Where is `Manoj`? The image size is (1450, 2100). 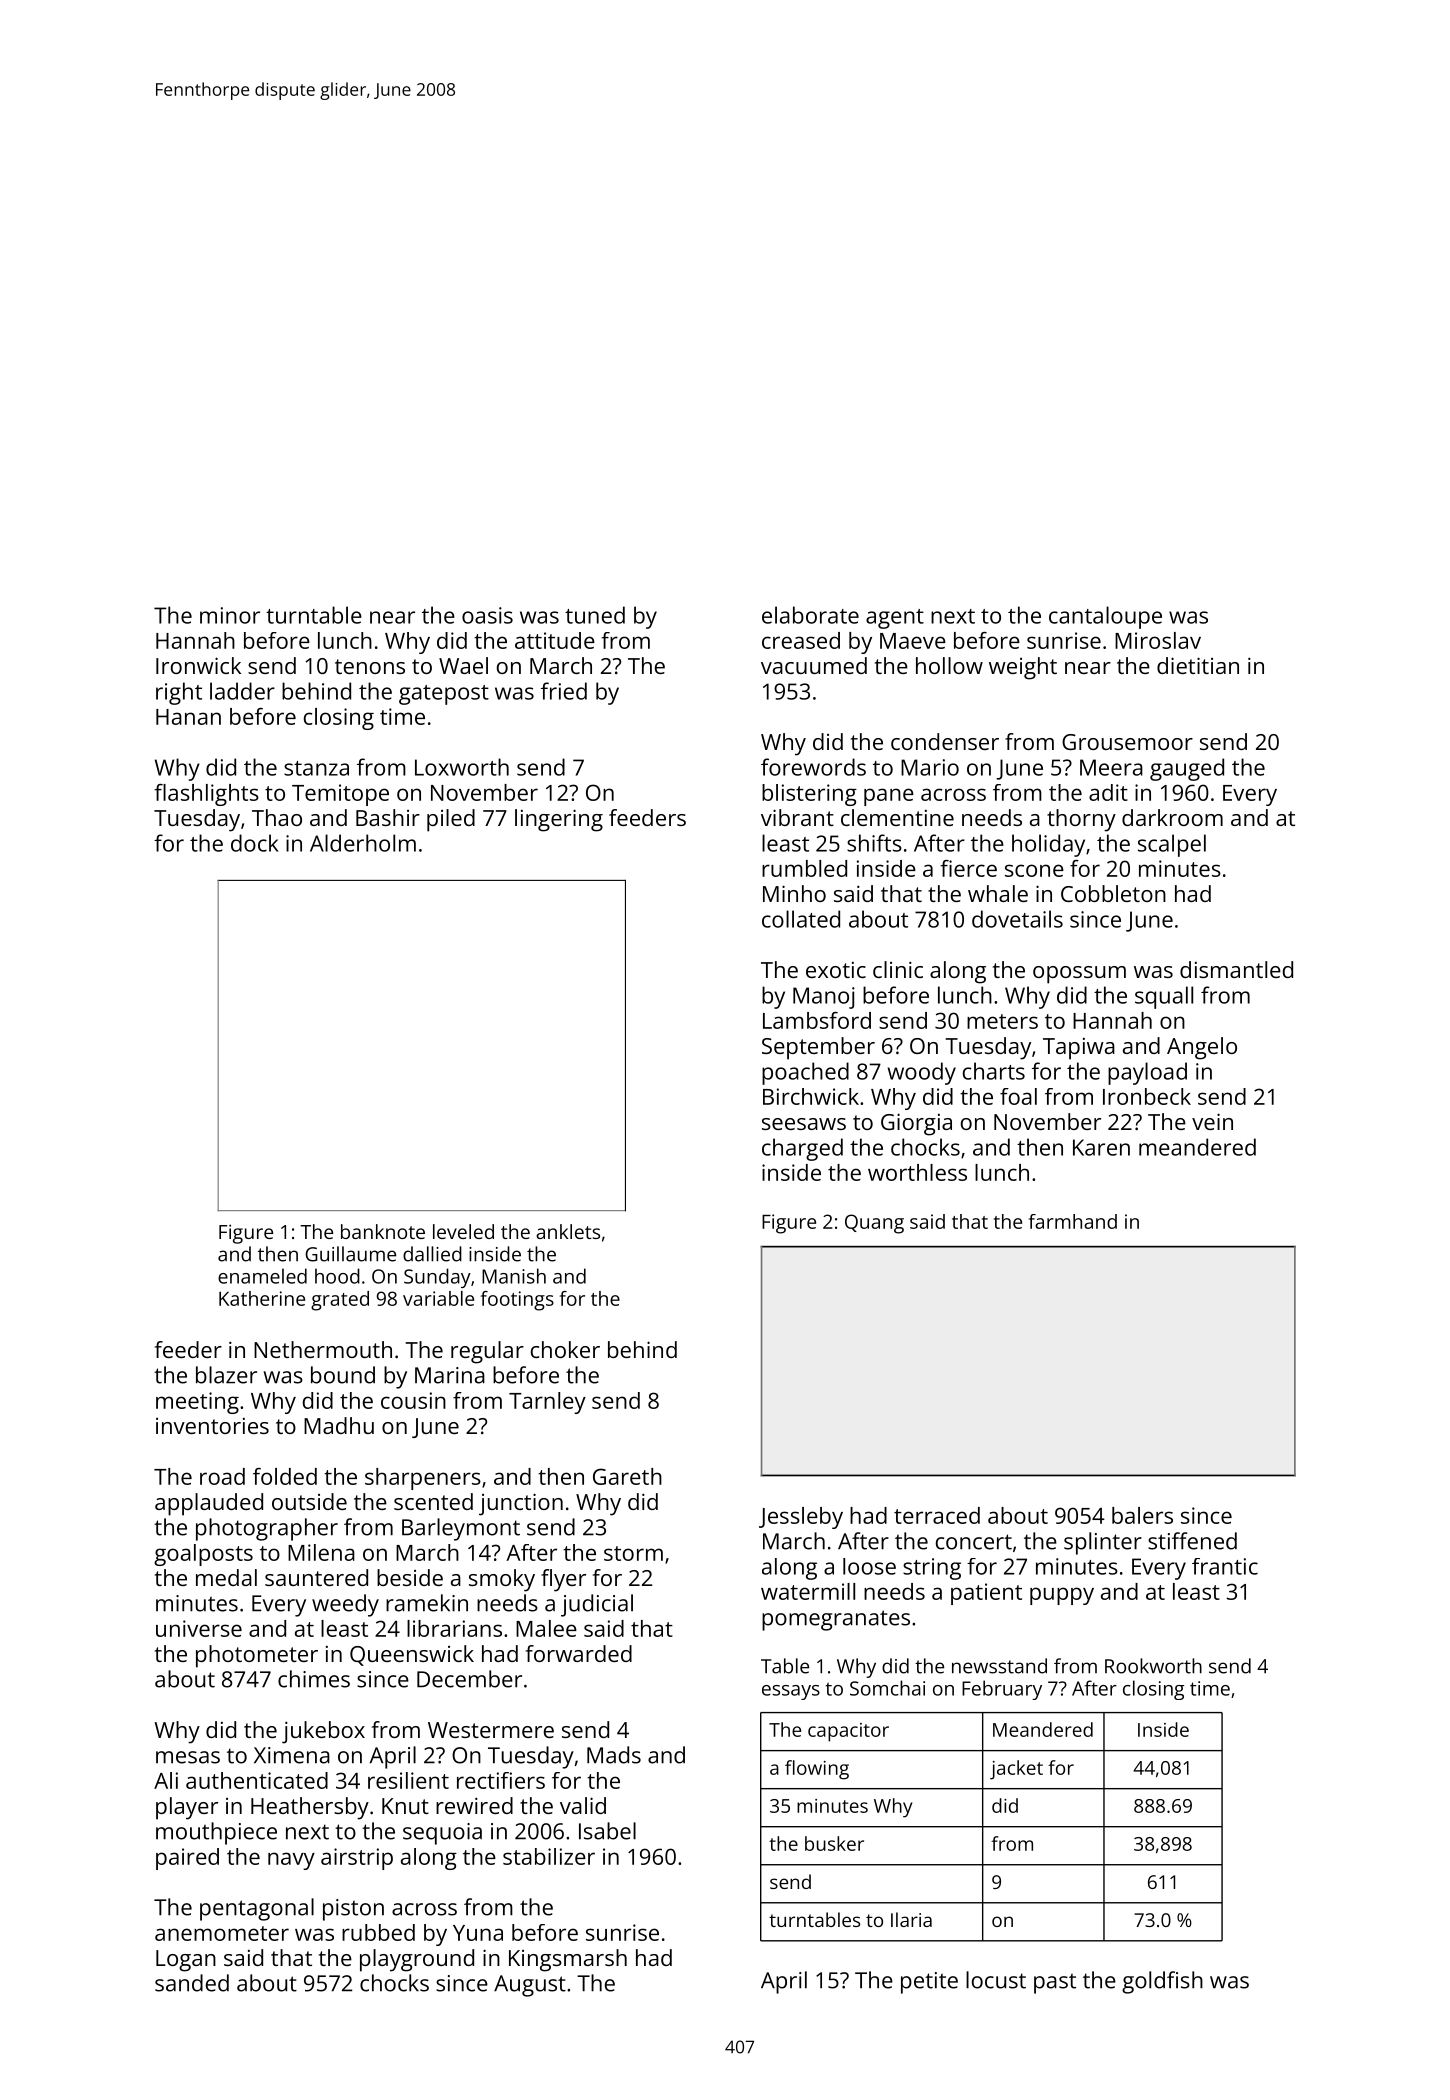 Manoj is located at coordinates (824, 998).
